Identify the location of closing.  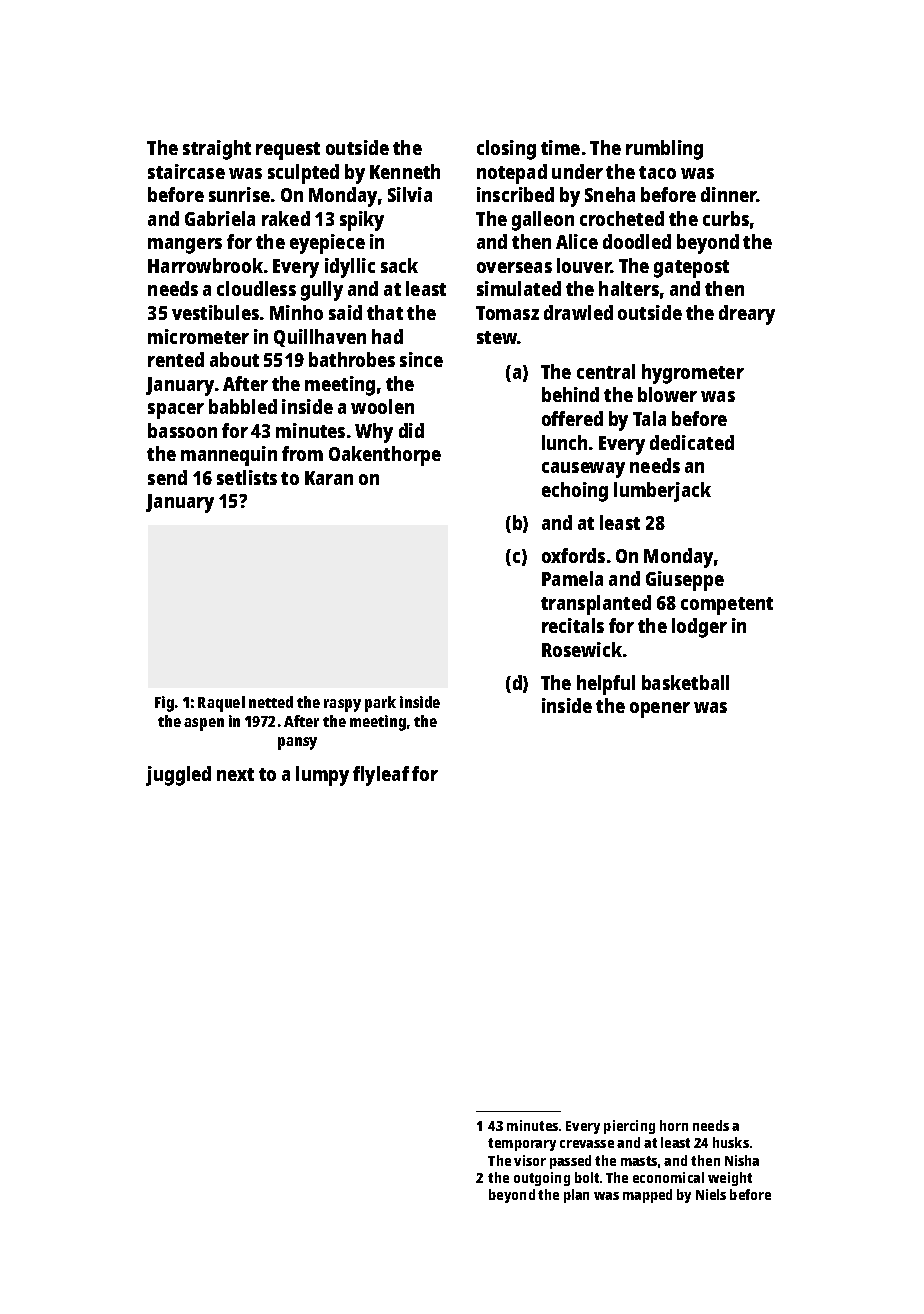
(506, 150).
